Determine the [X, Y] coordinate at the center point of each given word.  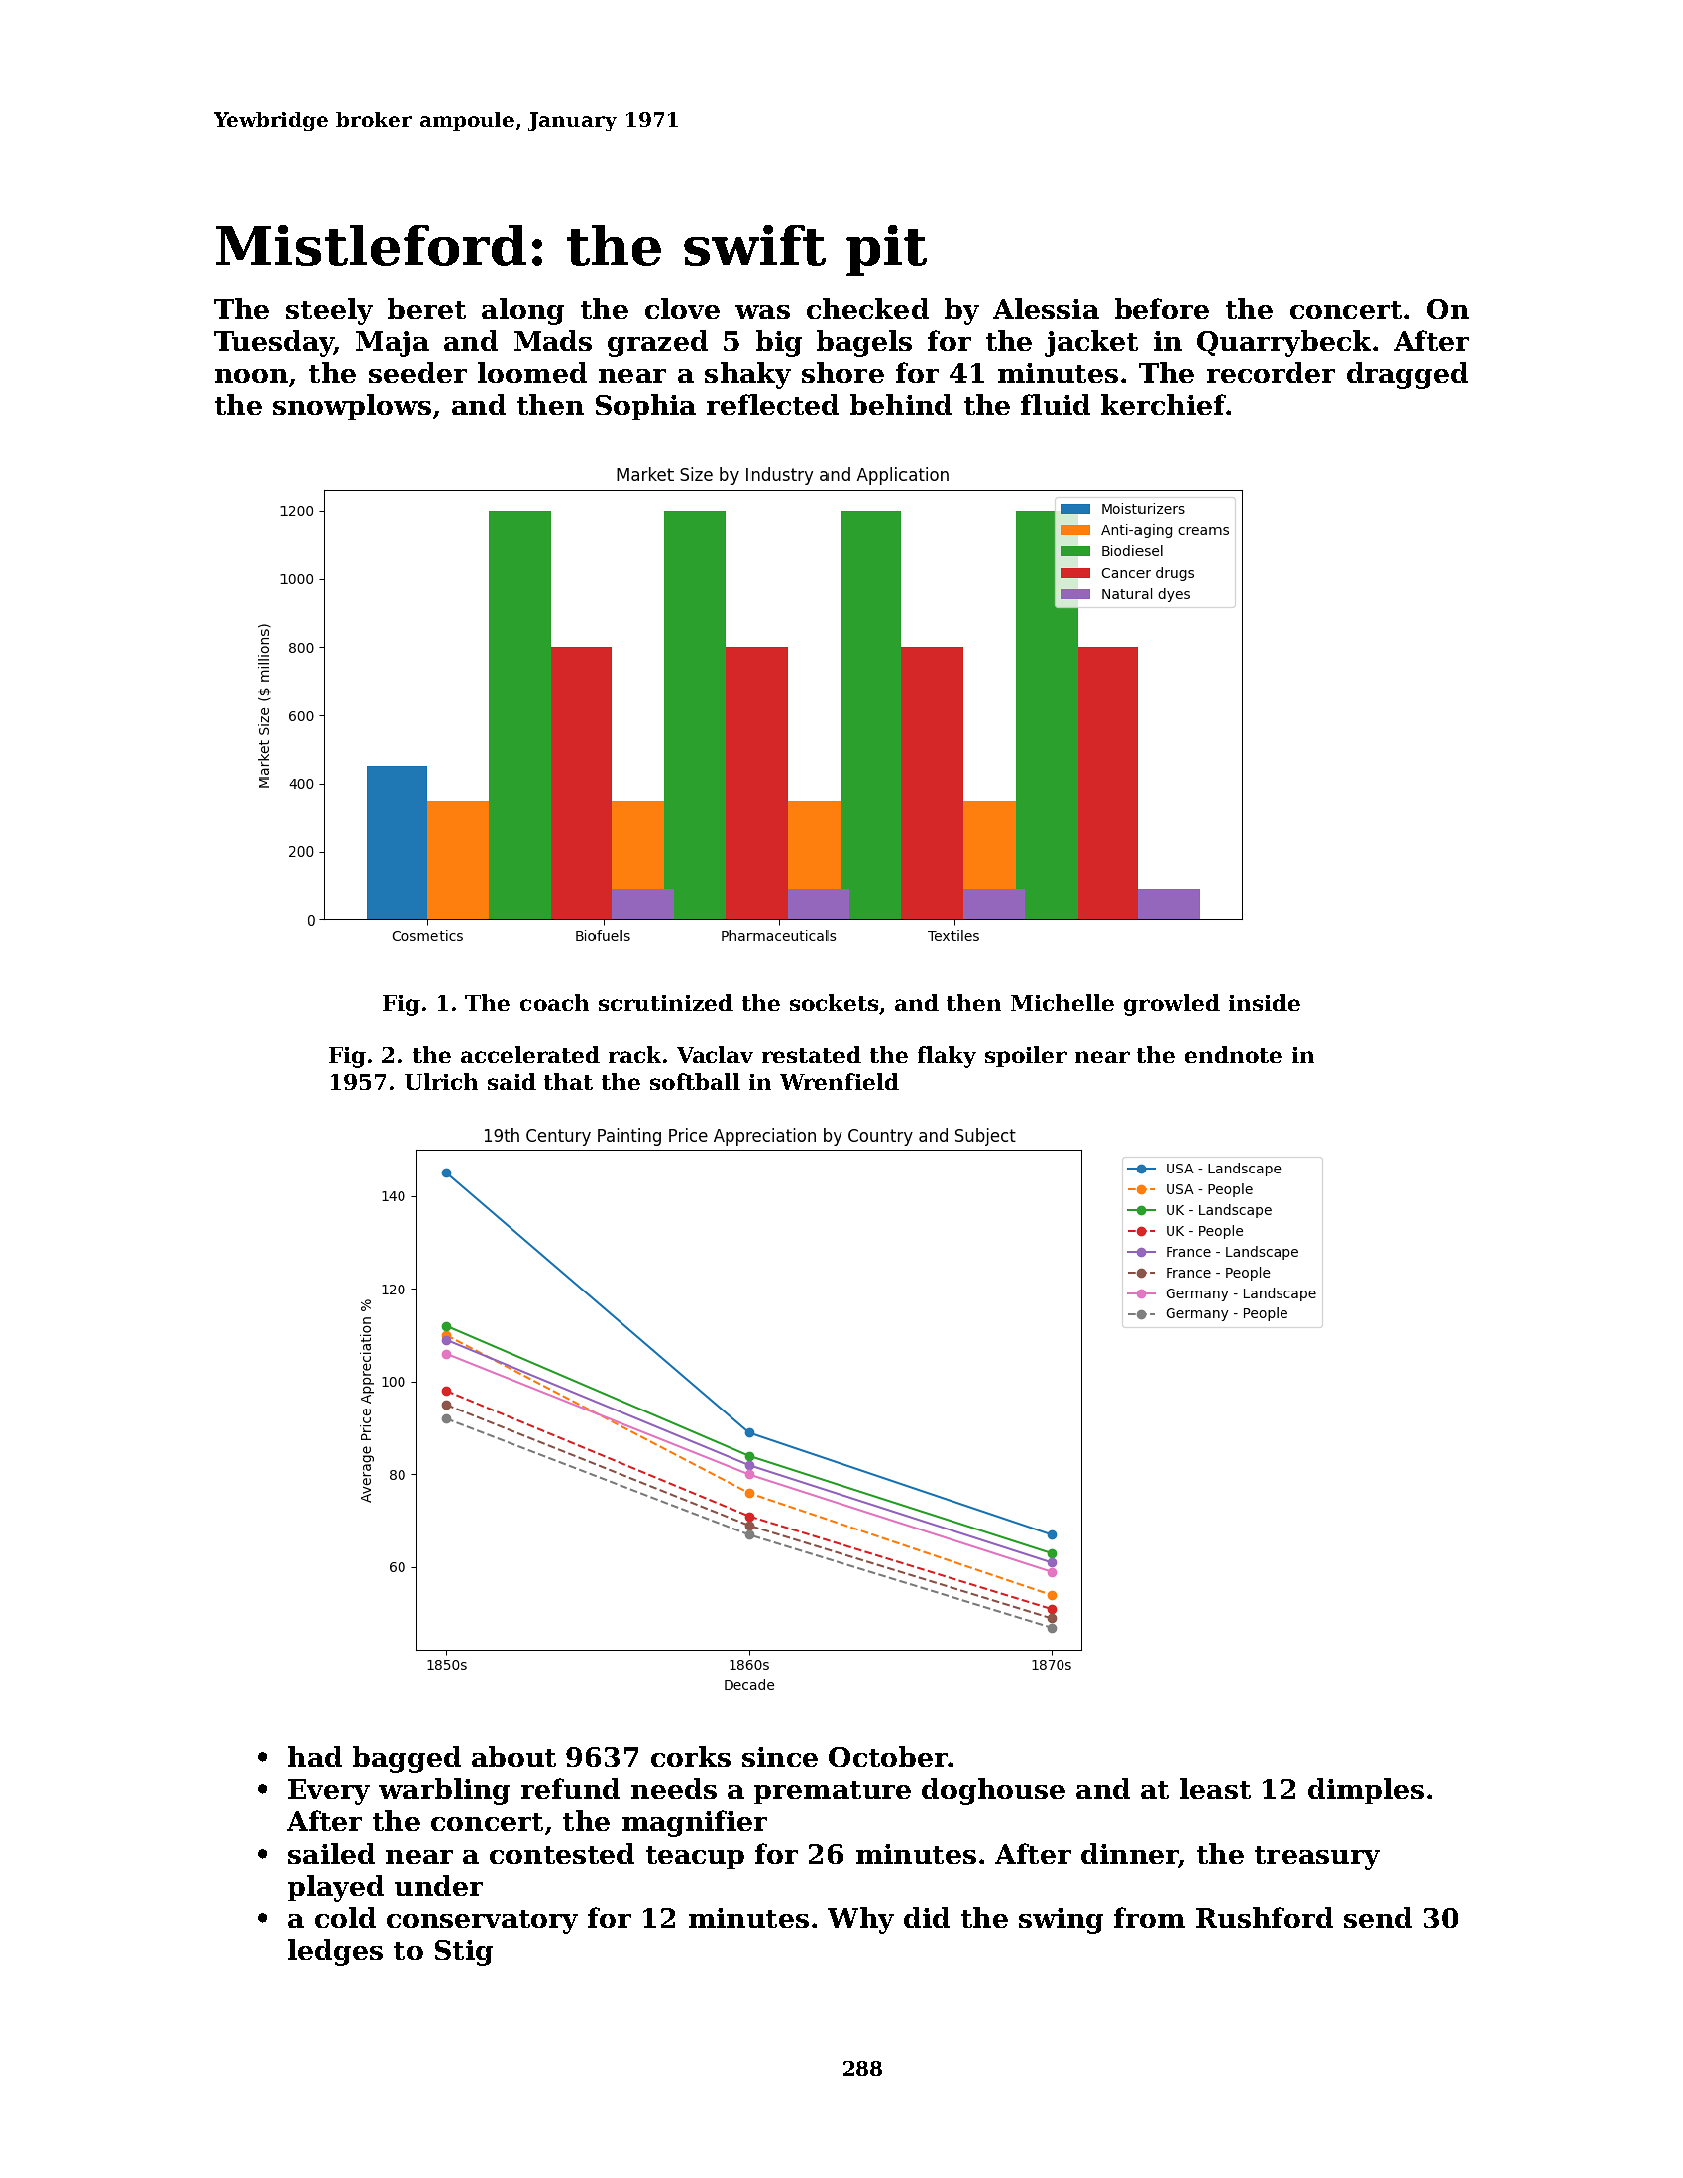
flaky [947, 1057]
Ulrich [441, 1081]
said [512, 1081]
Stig [464, 1953]
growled [1172, 1005]
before [1162, 308]
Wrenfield [839, 1081]
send [1378, 1917]
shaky [748, 375]
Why [861, 1920]
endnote [1233, 1054]
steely [329, 311]
